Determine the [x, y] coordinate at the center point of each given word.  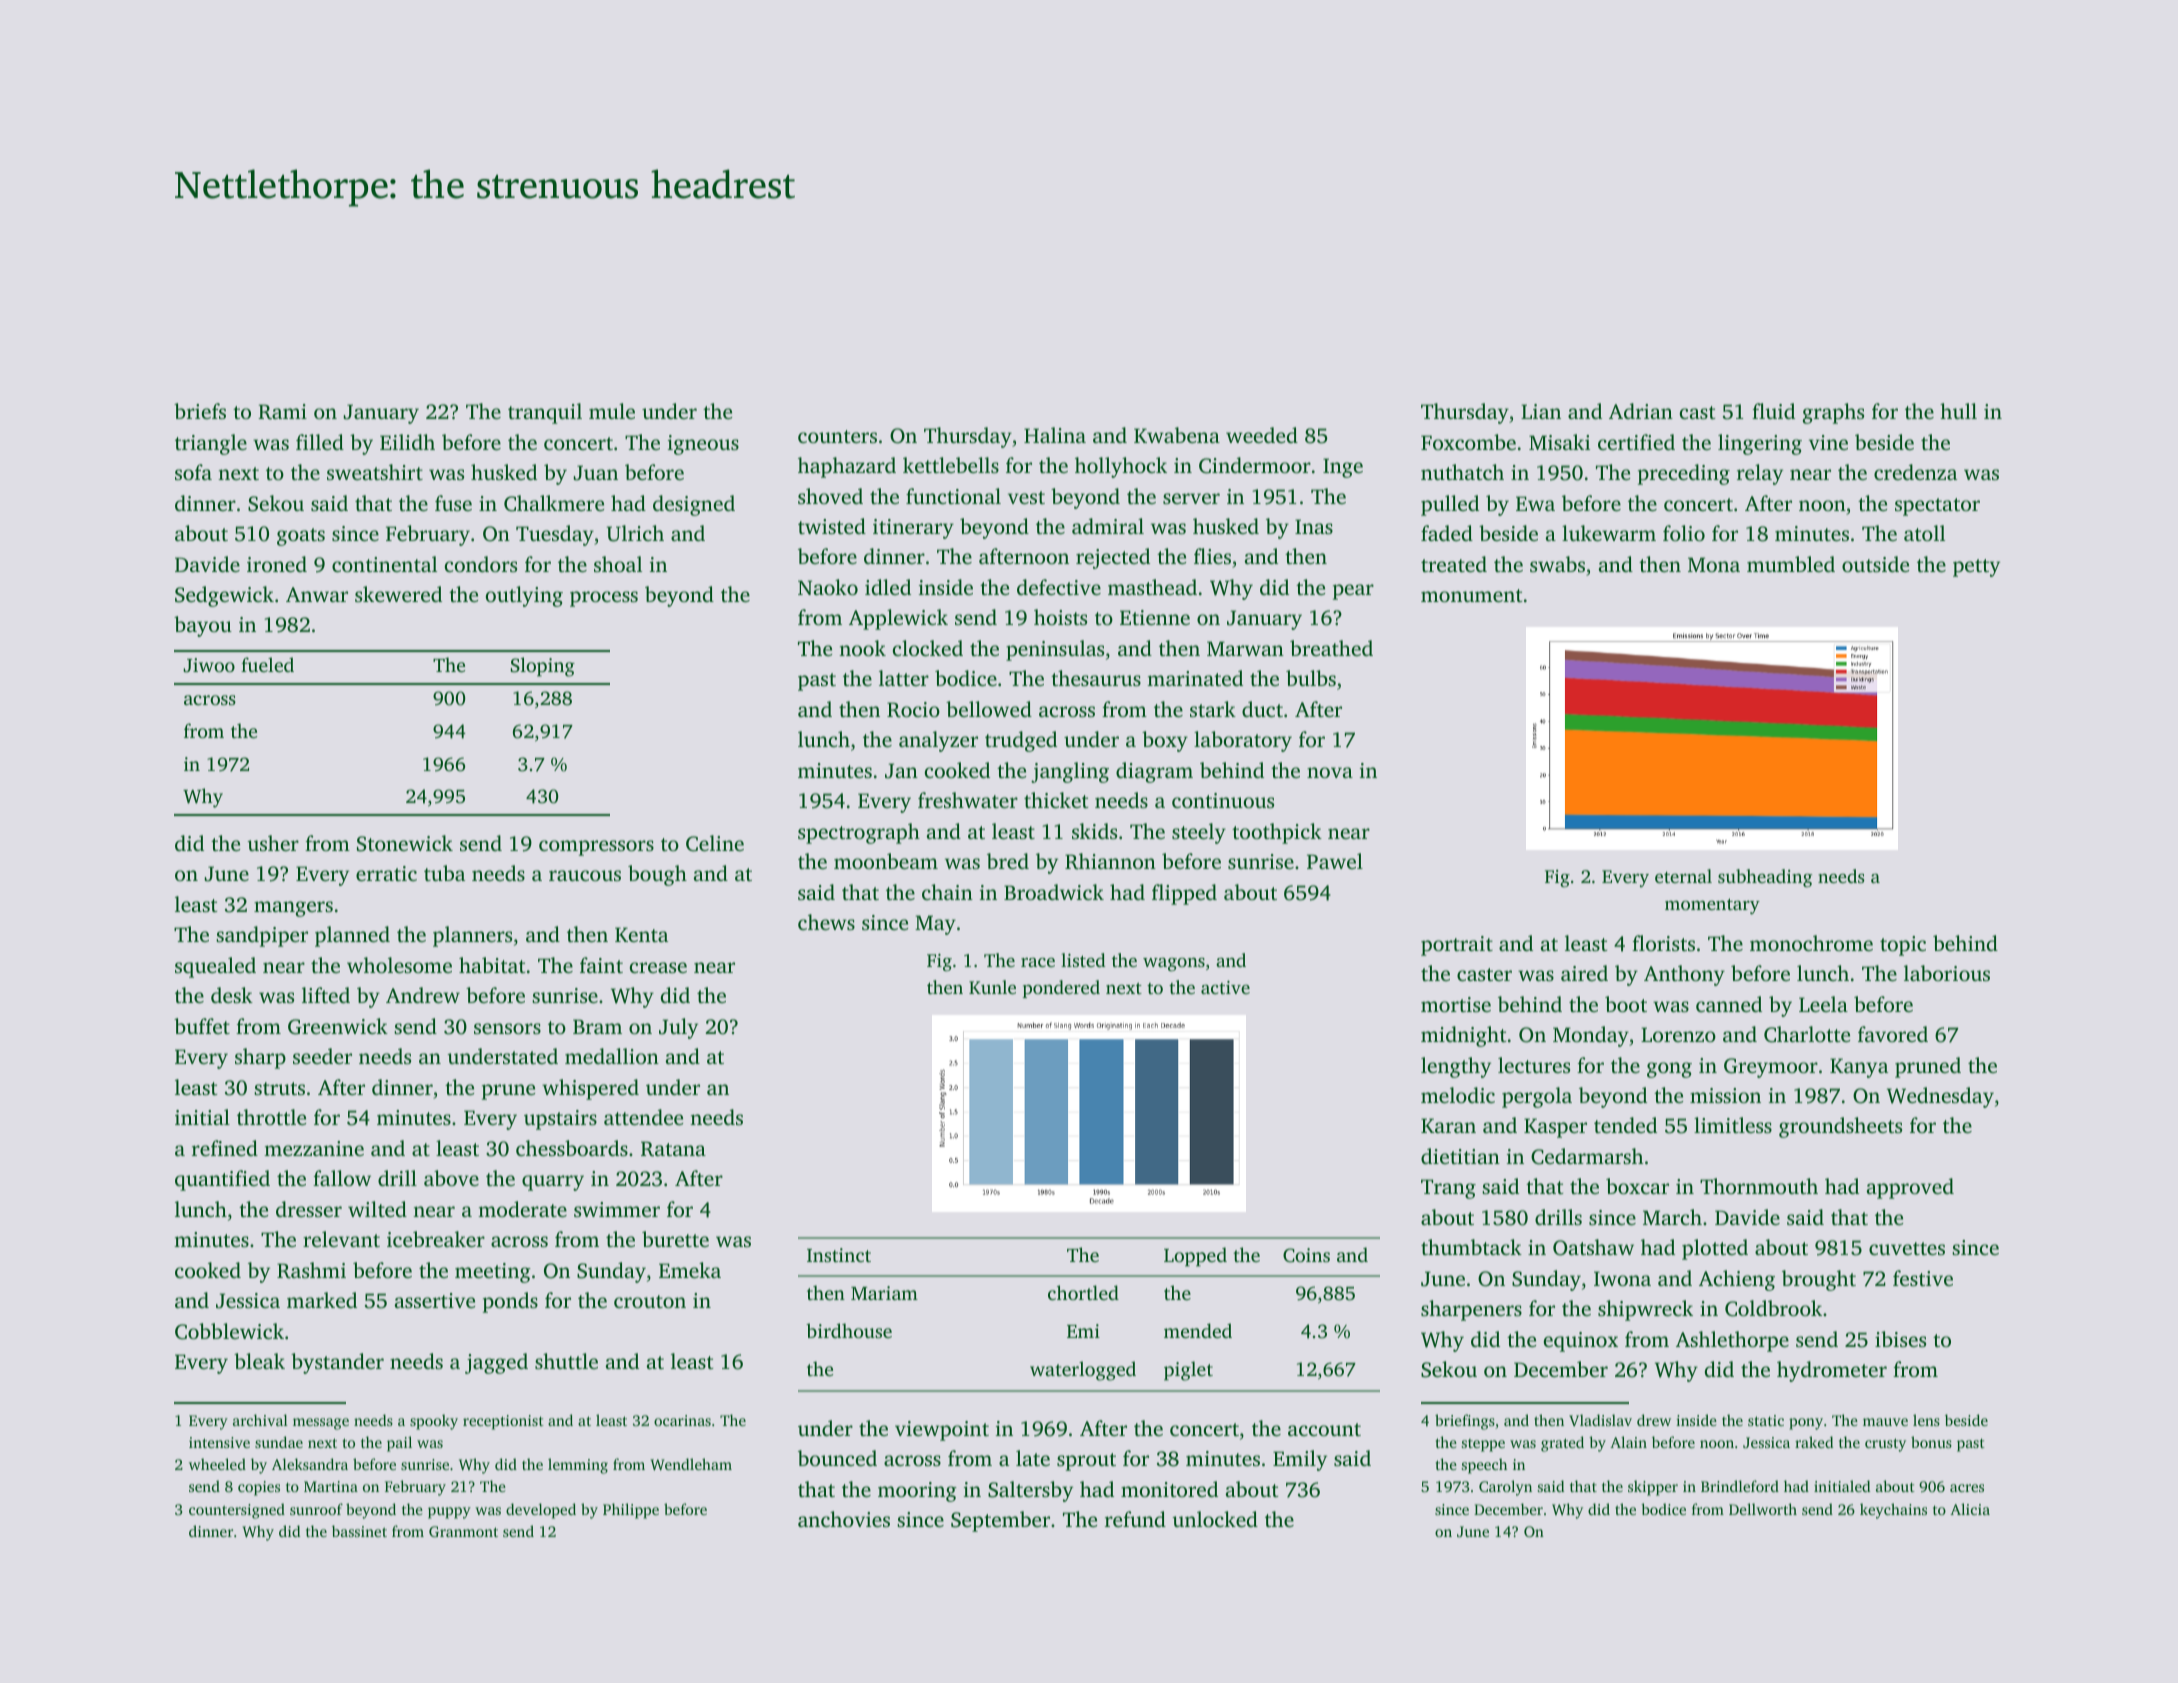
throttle [271, 1117]
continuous [1223, 800]
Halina [1055, 435]
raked [1814, 1442]
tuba [444, 873]
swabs [1557, 564]
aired [1584, 973]
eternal [1683, 876]
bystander [337, 1363]
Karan [1448, 1125]
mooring [917, 1492]
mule [612, 411]
